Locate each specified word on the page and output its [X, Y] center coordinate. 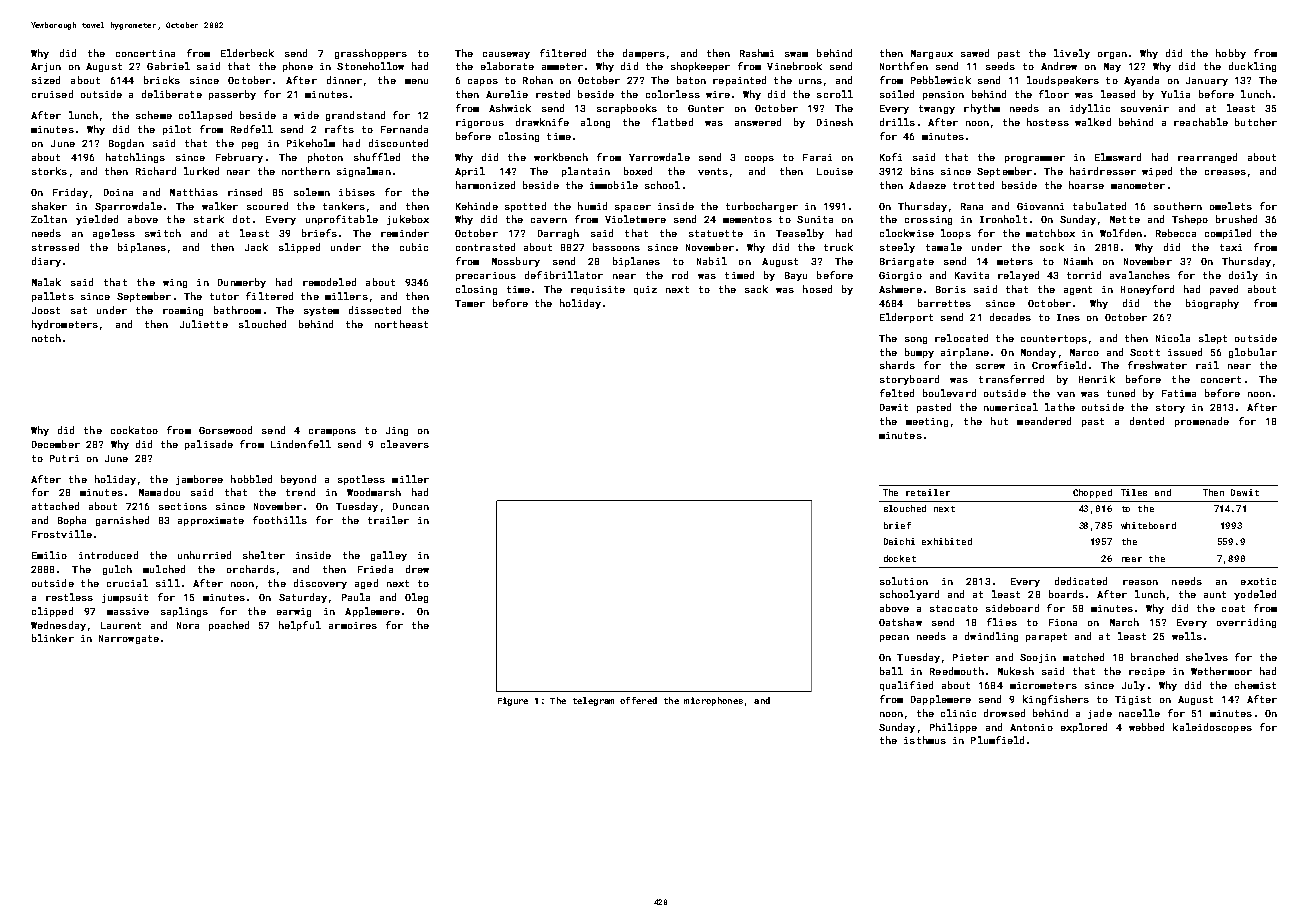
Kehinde [477, 206]
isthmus [925, 740]
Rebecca [1176, 233]
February [239, 158]
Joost [46, 310]
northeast [401, 324]
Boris [951, 289]
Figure [513, 701]
